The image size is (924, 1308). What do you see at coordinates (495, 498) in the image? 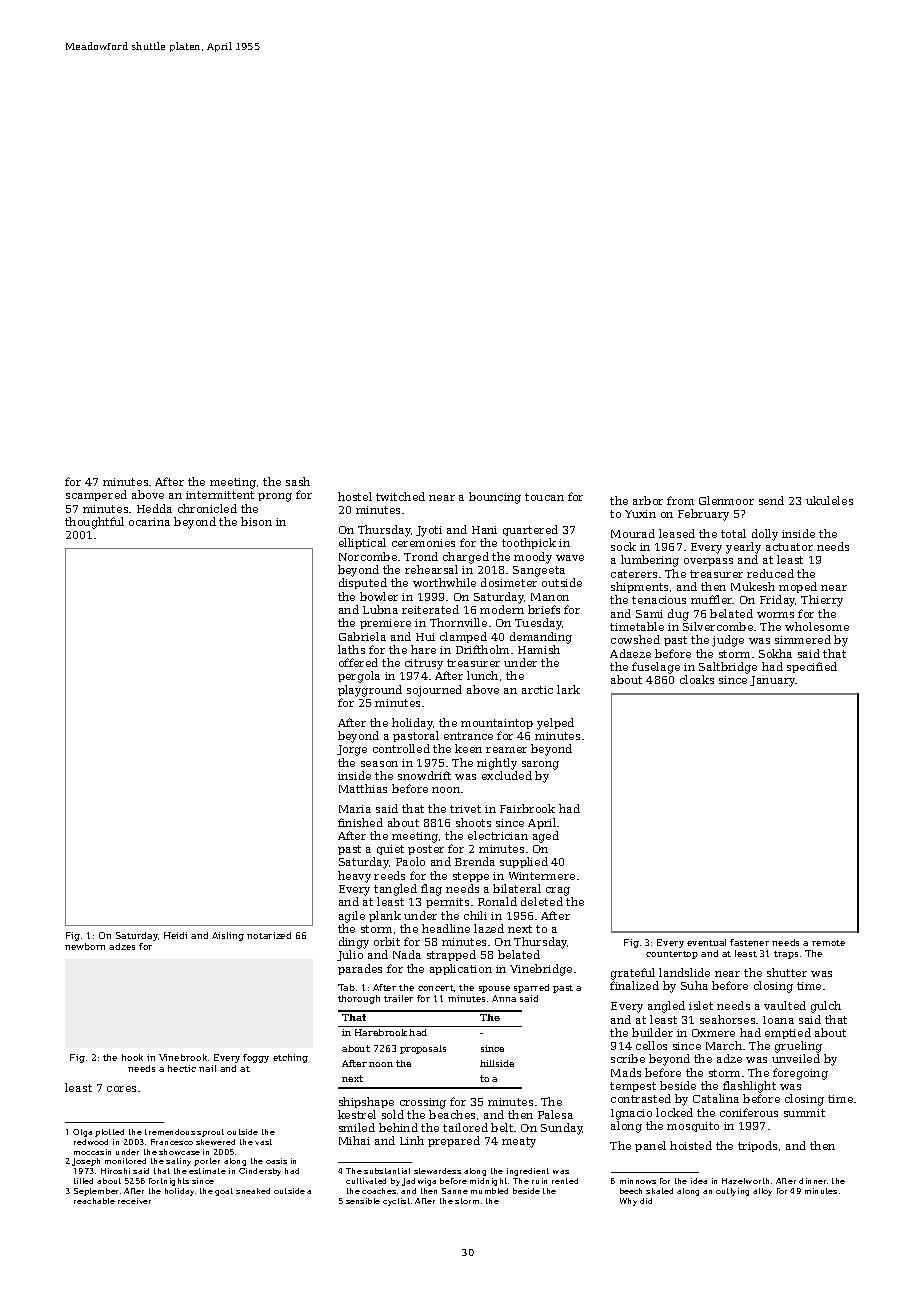
I see `bouncing` at bounding box center [495, 498].
